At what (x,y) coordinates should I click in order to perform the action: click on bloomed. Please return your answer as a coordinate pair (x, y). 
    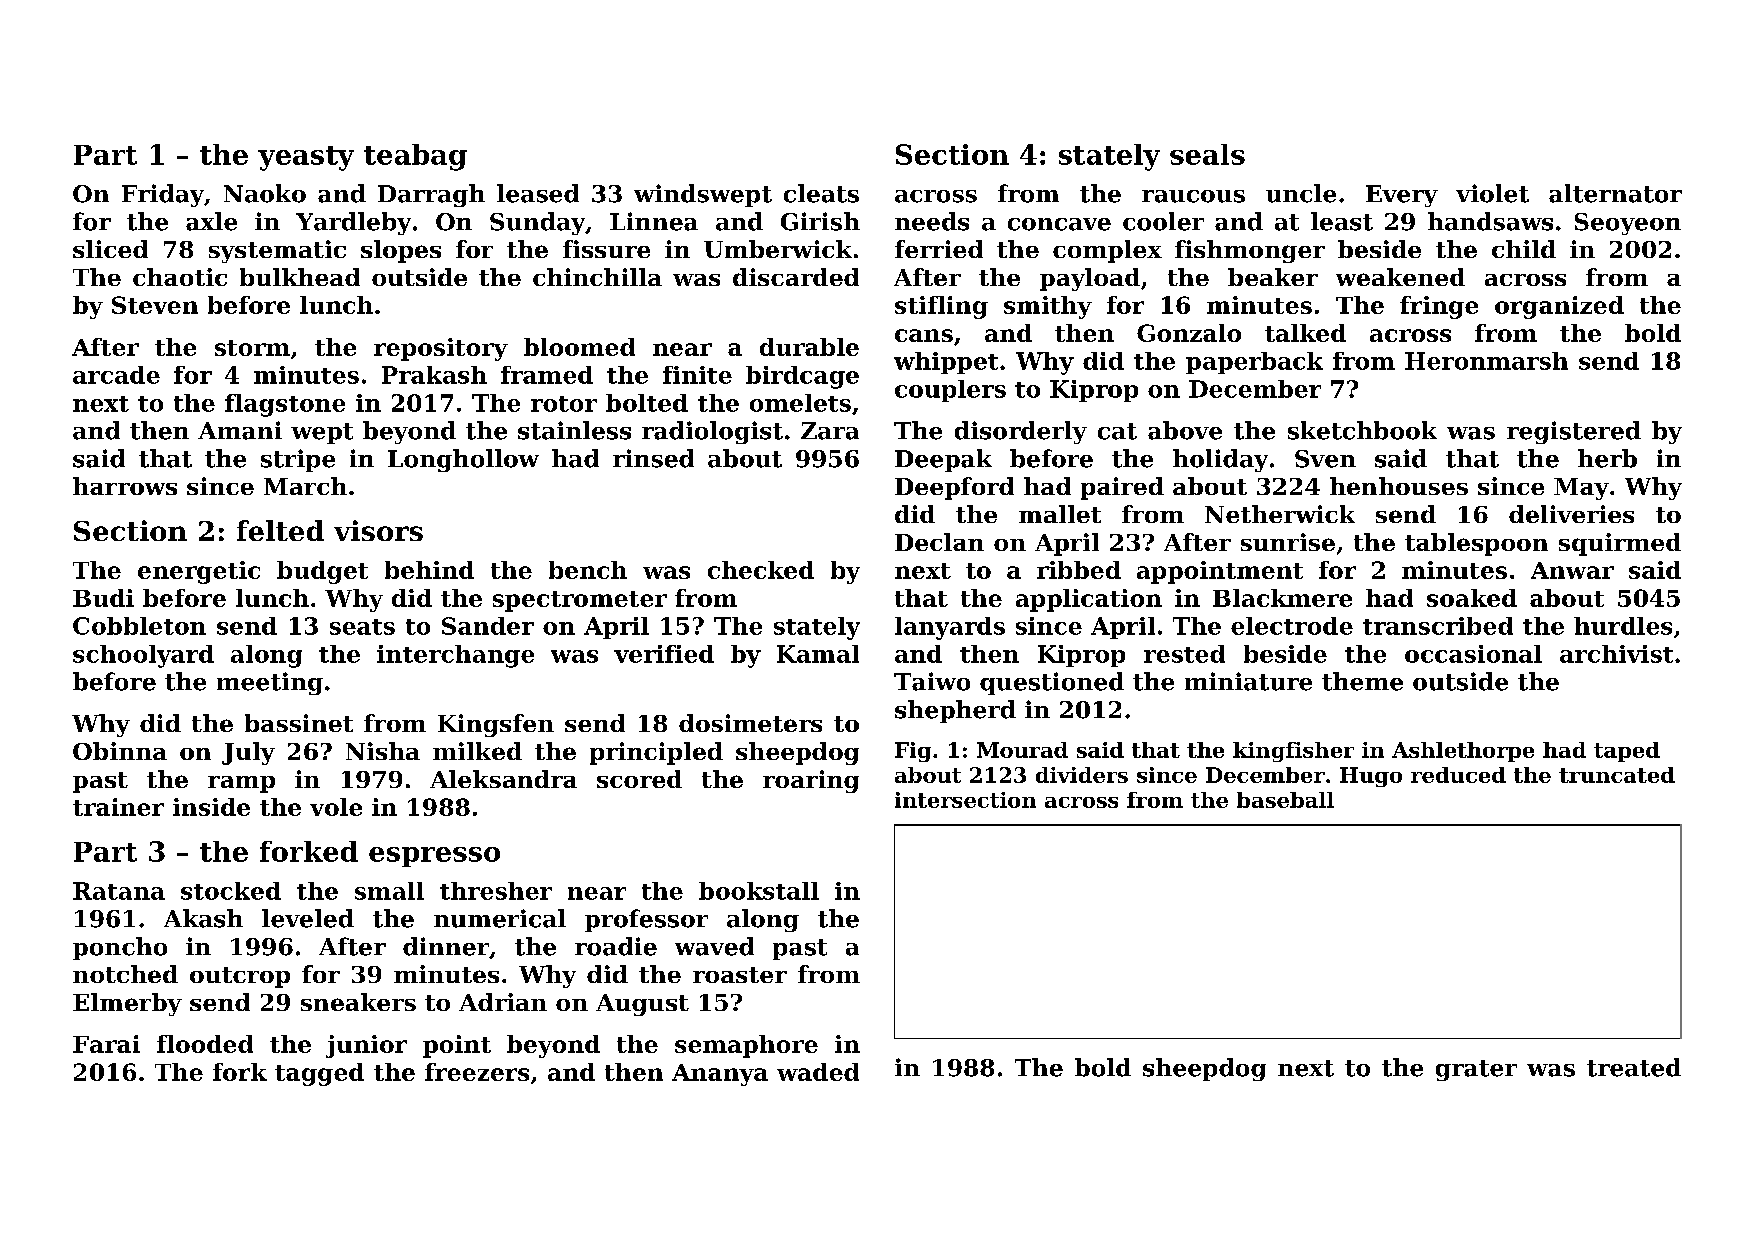
    Looking at the image, I should click on (579, 347).
